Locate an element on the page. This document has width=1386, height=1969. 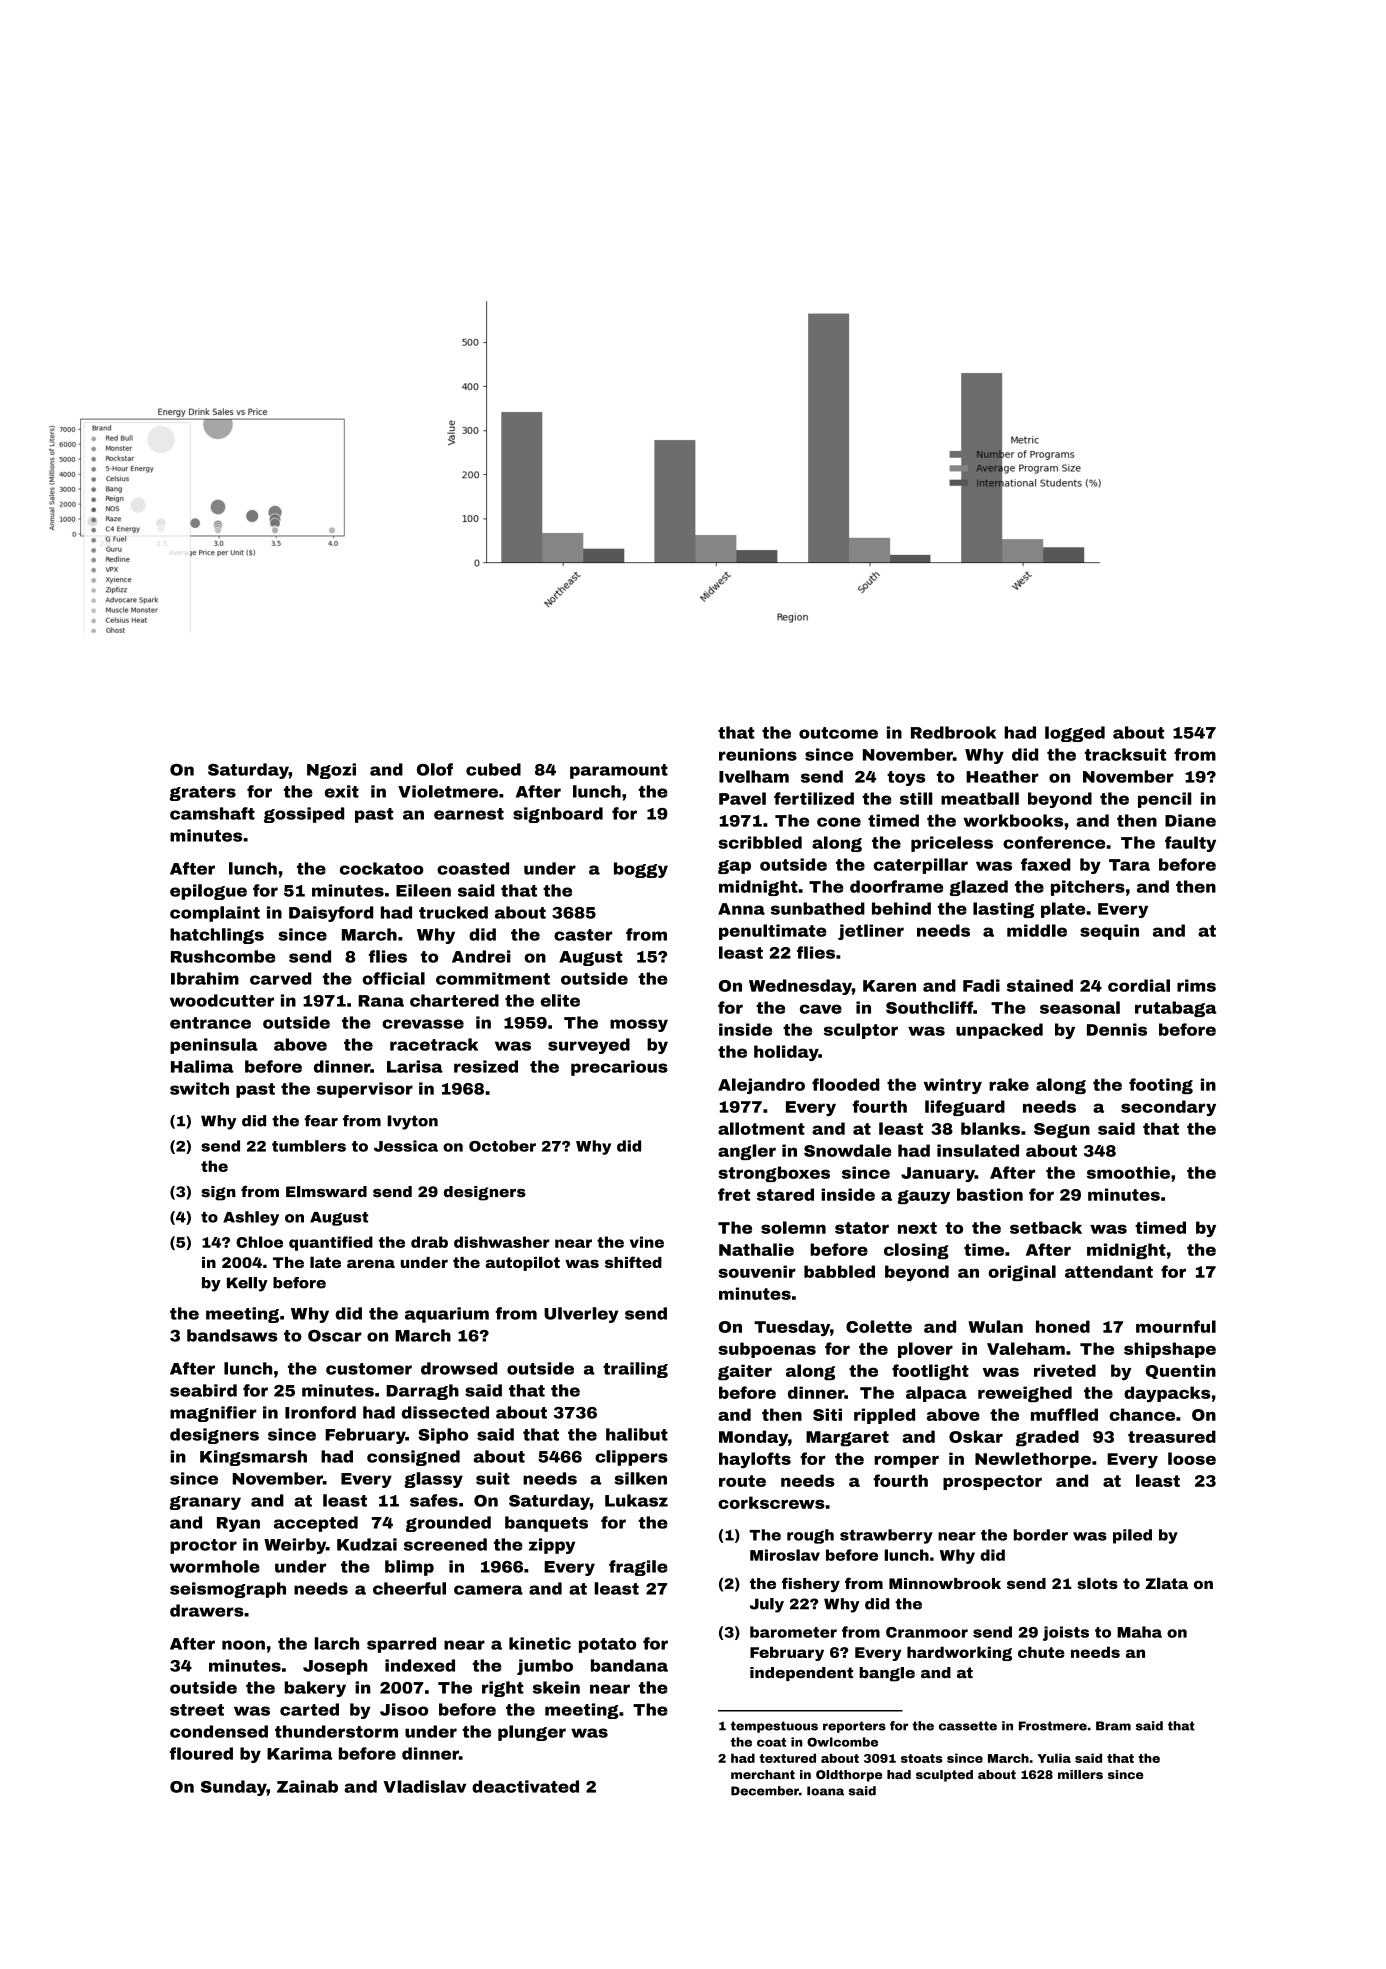
Olof is located at coordinates (435, 769).
